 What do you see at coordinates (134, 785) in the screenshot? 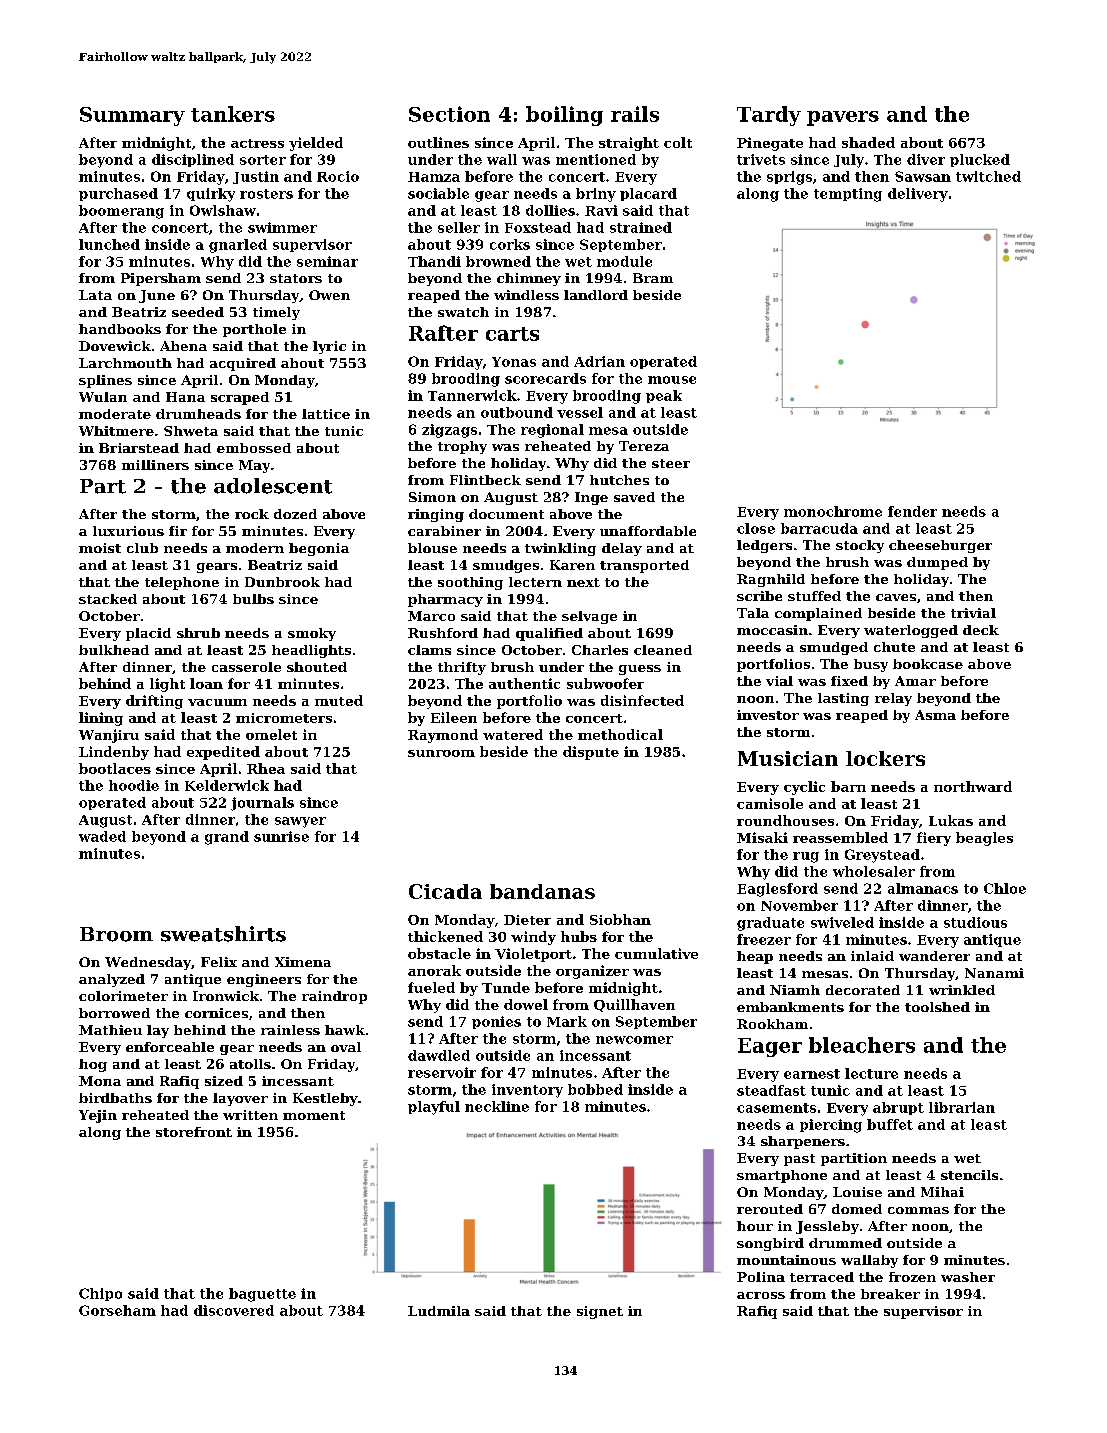
I see `hoodie` at bounding box center [134, 785].
